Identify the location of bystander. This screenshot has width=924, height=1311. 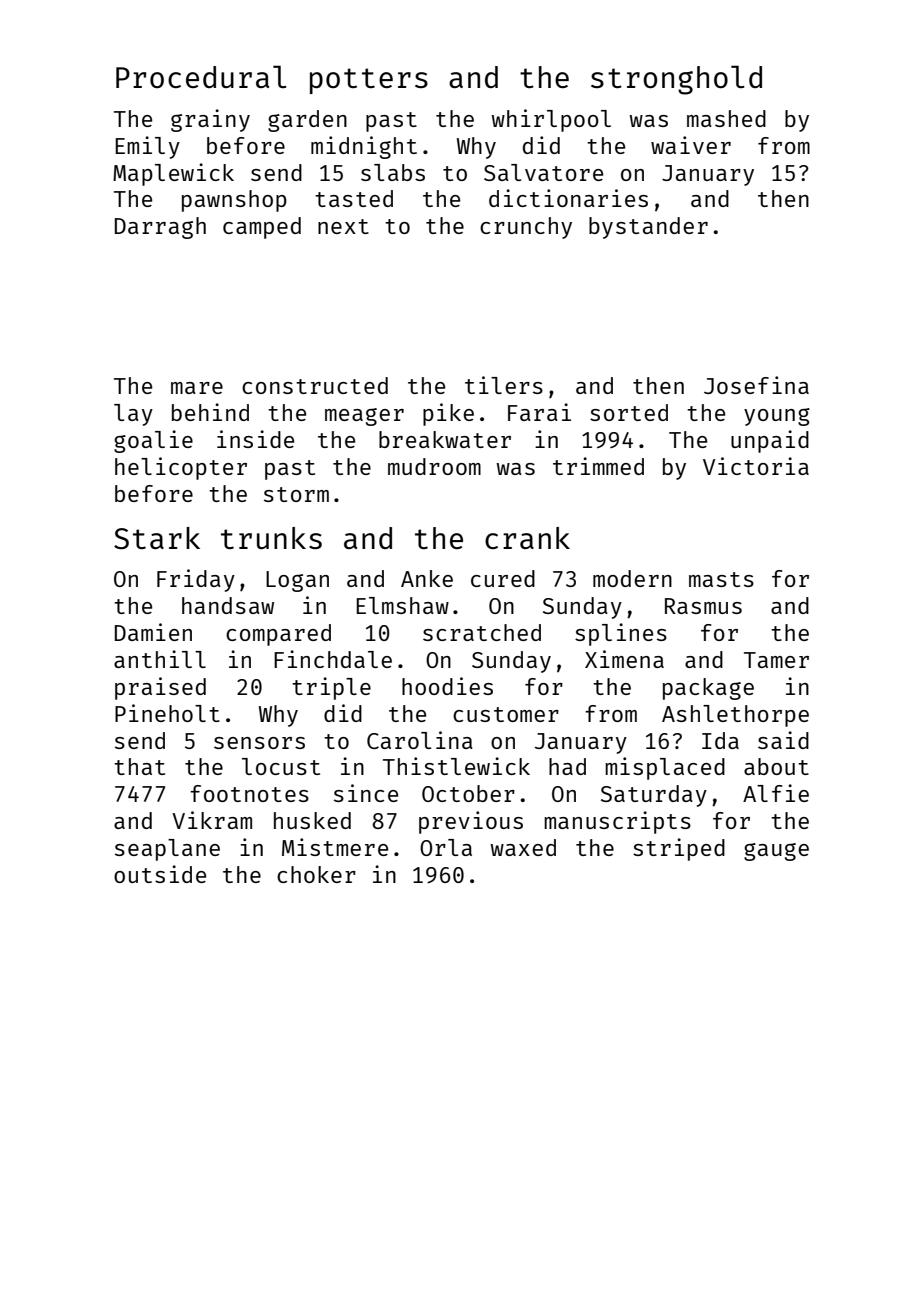
(648, 228).
